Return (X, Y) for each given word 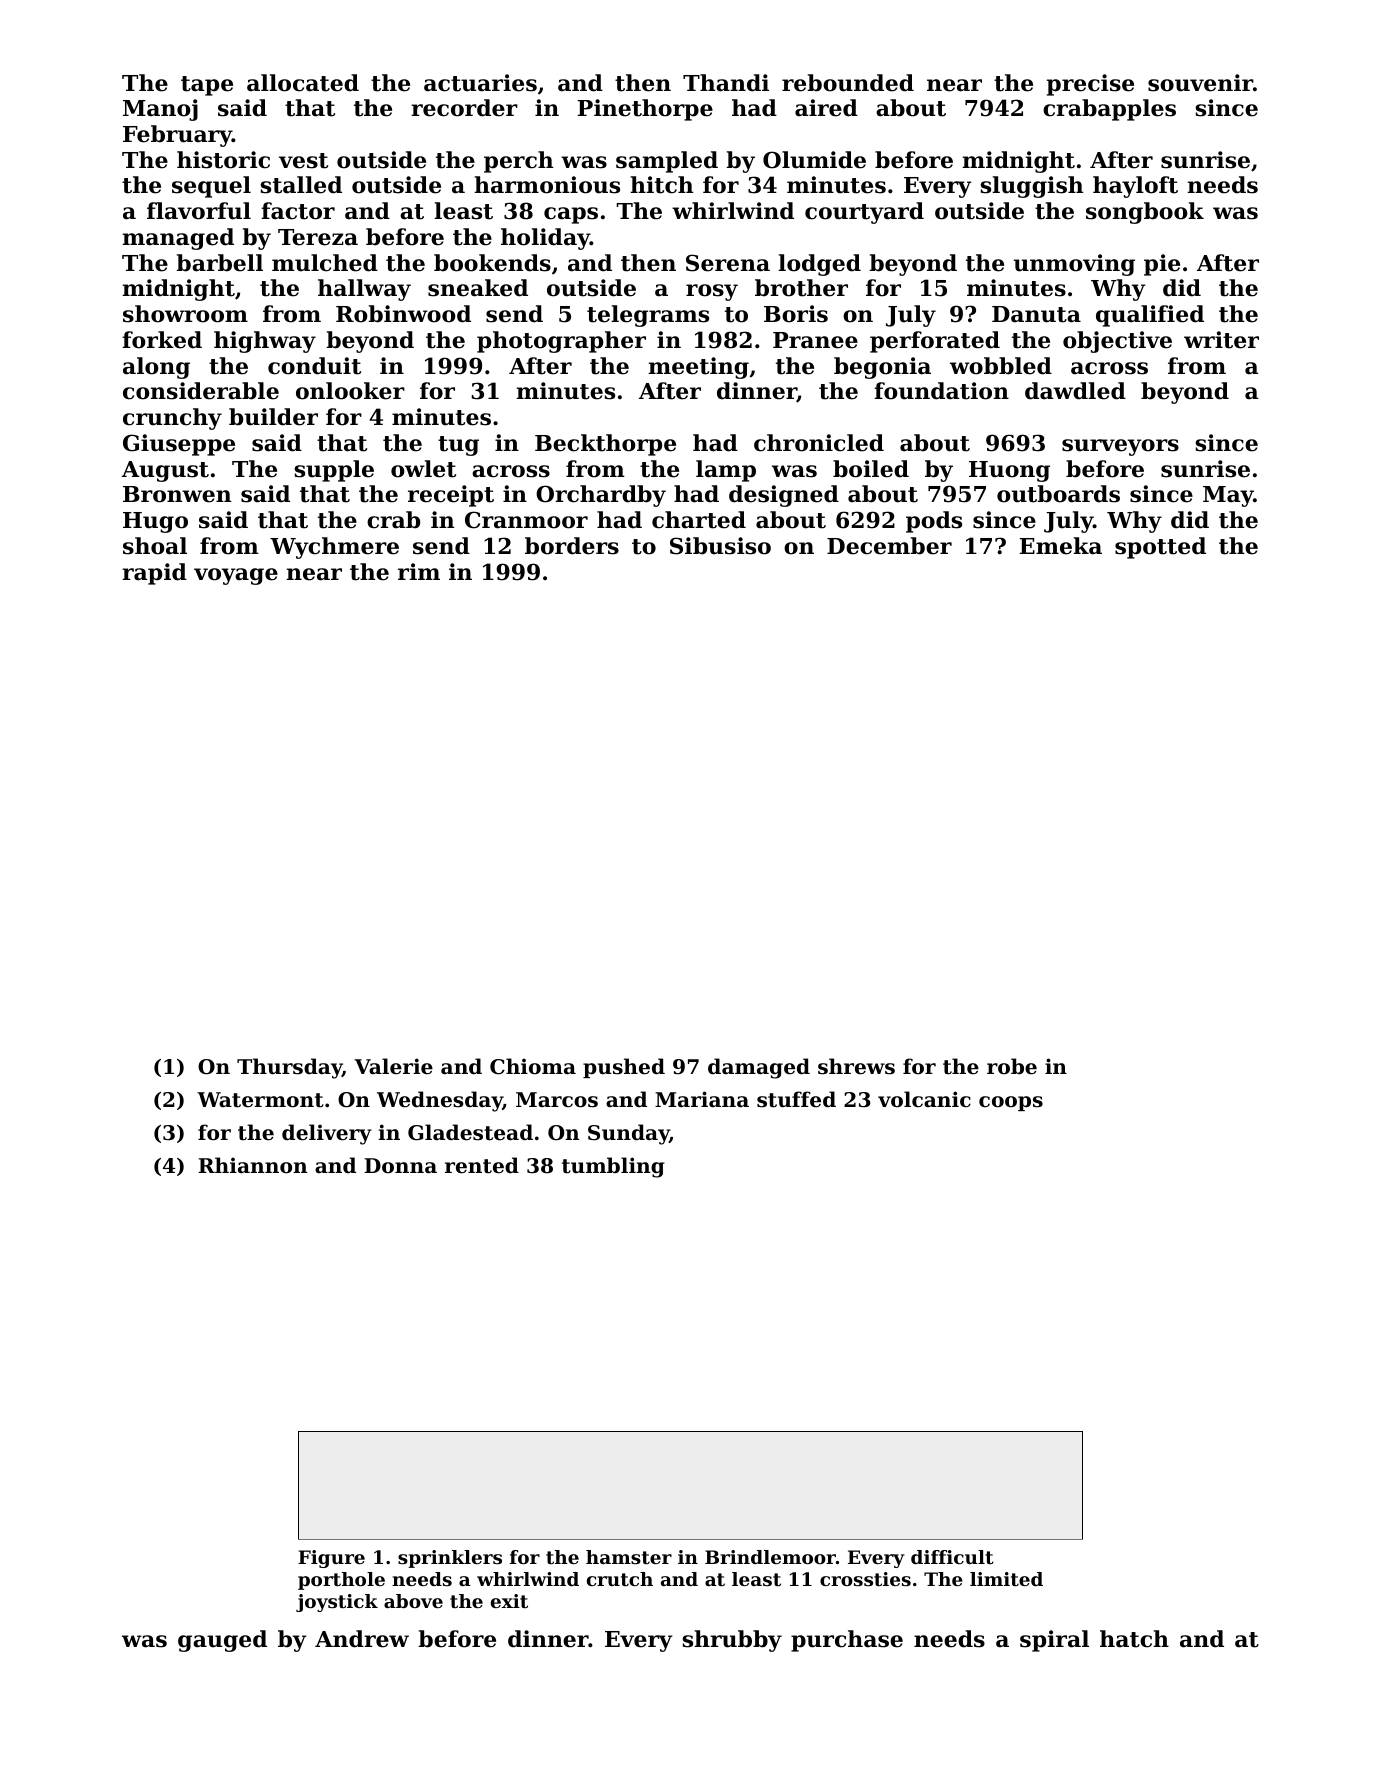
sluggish (1031, 187)
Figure (331, 1559)
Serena (728, 263)
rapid (154, 574)
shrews (856, 1066)
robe (1012, 1066)
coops (1011, 1103)
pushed (624, 1068)
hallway (364, 290)
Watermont (260, 1100)
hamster (629, 1557)
